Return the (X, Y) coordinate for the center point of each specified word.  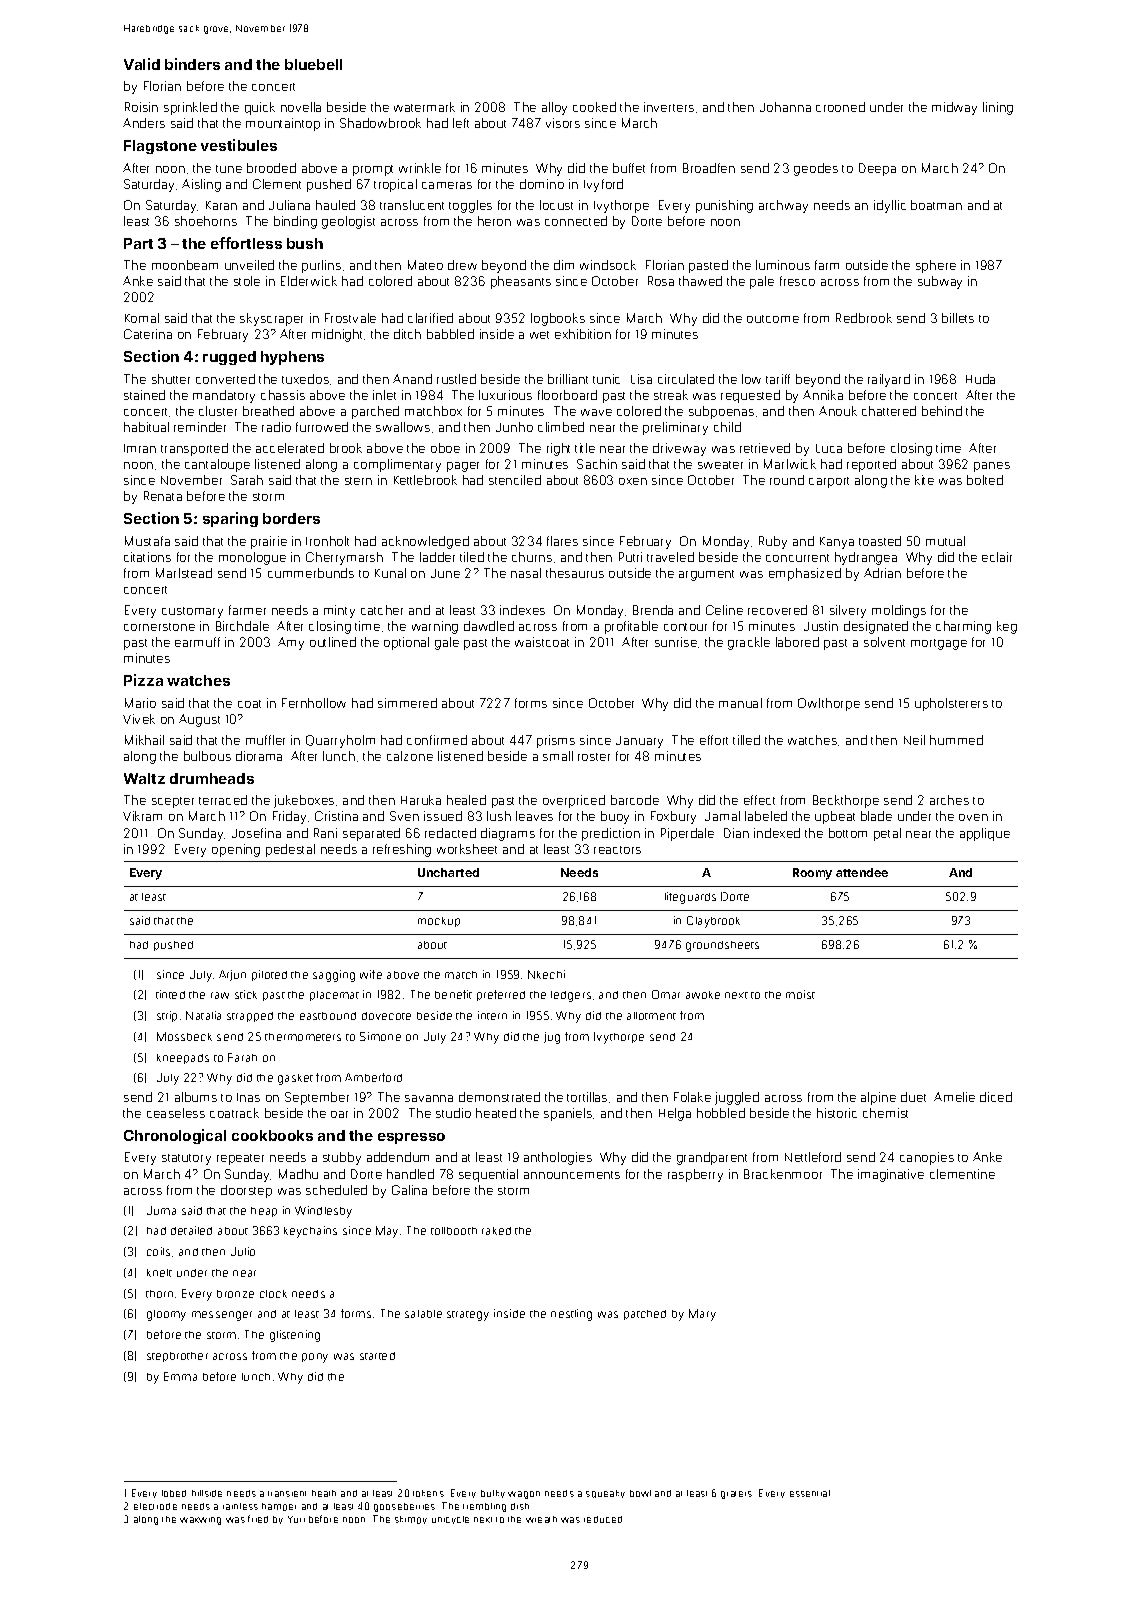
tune (229, 169)
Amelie (954, 1097)
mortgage (939, 644)
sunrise (676, 642)
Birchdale (242, 626)
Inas (248, 1097)
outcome (773, 319)
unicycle (450, 1520)
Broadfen (709, 168)
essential (810, 1493)
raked (496, 1231)
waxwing (200, 1521)
